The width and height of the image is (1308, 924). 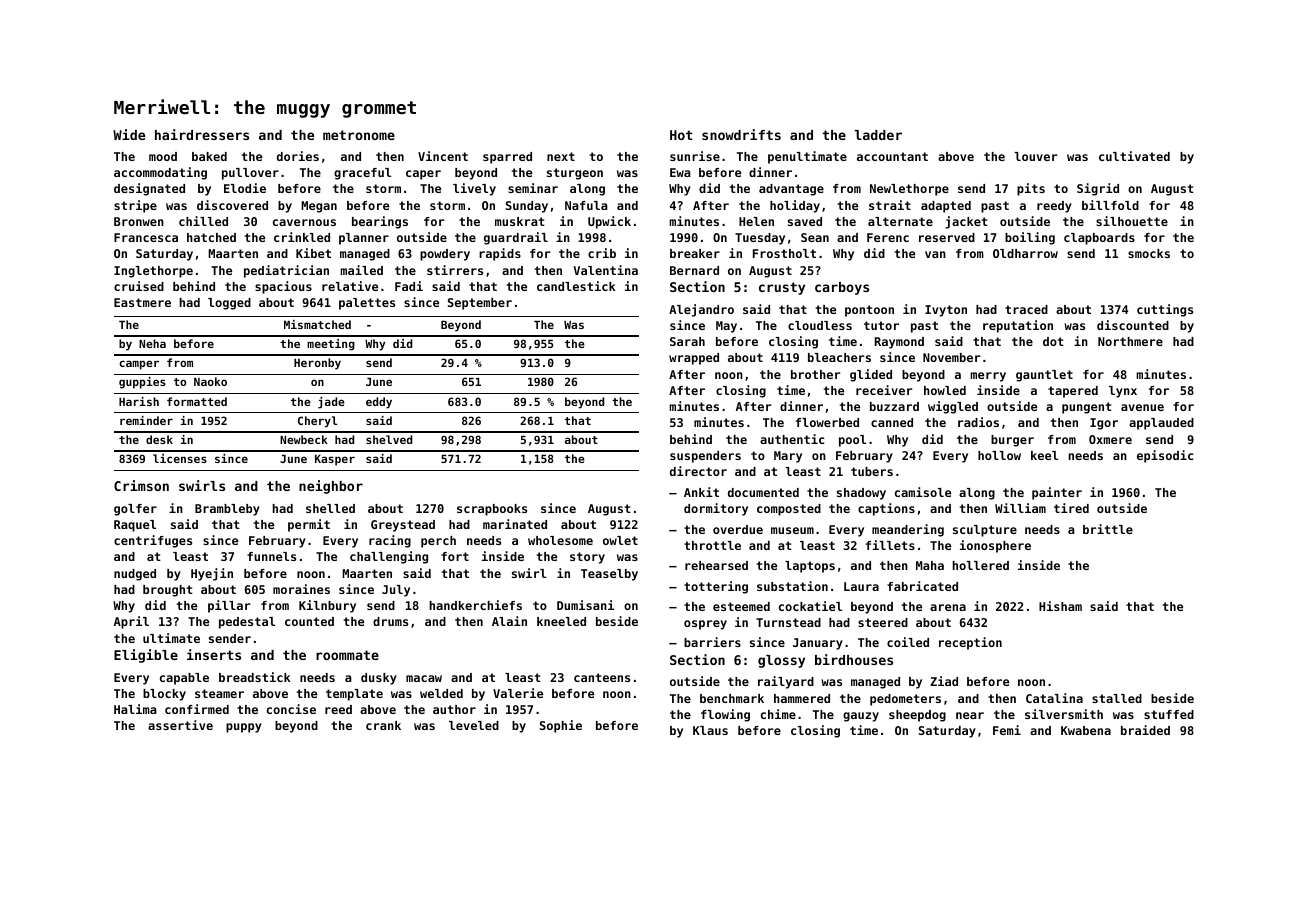 What do you see at coordinates (680, 172) in the image?
I see `Ewa` at bounding box center [680, 172].
